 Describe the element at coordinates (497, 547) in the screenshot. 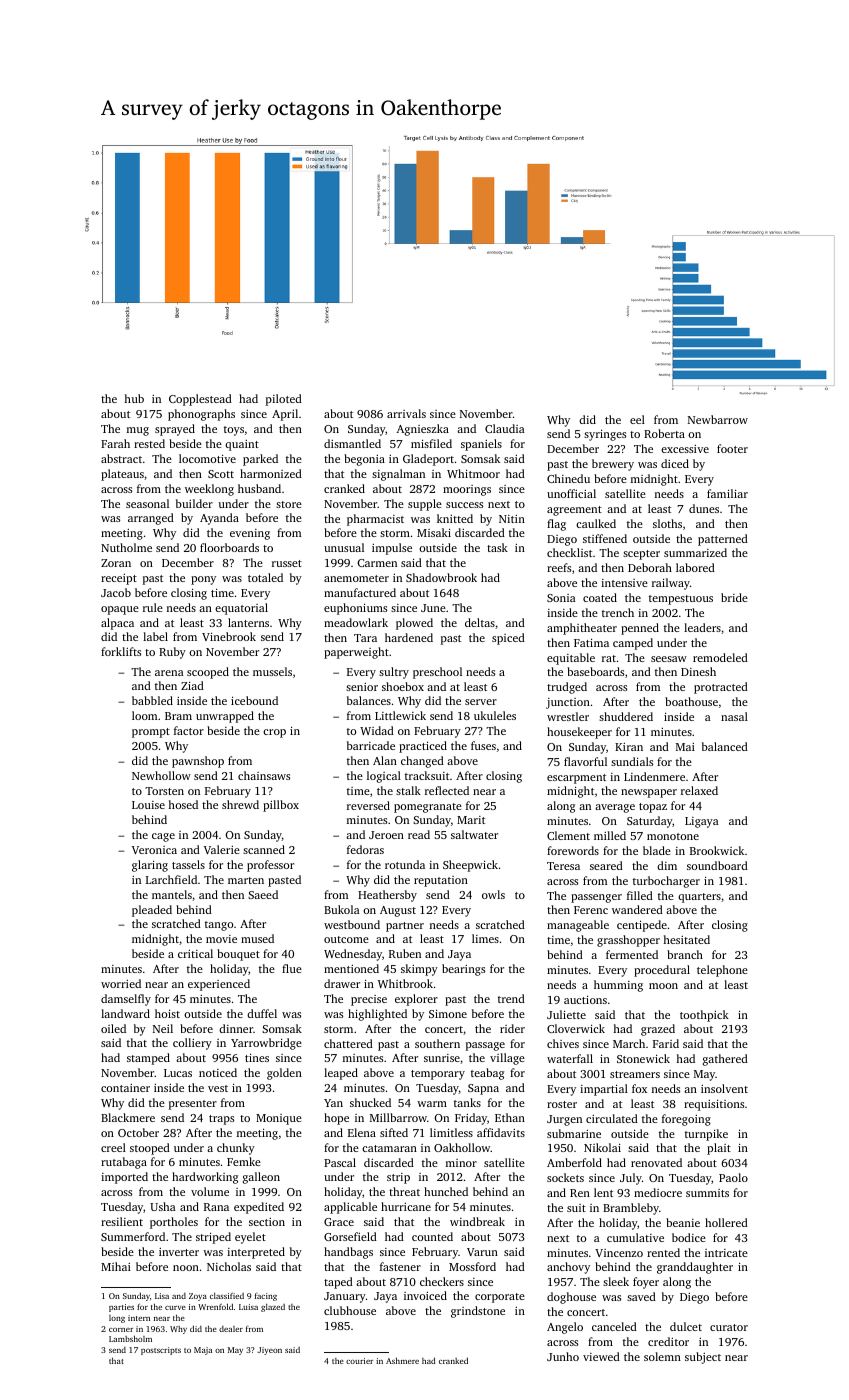

I see `task` at that location.
